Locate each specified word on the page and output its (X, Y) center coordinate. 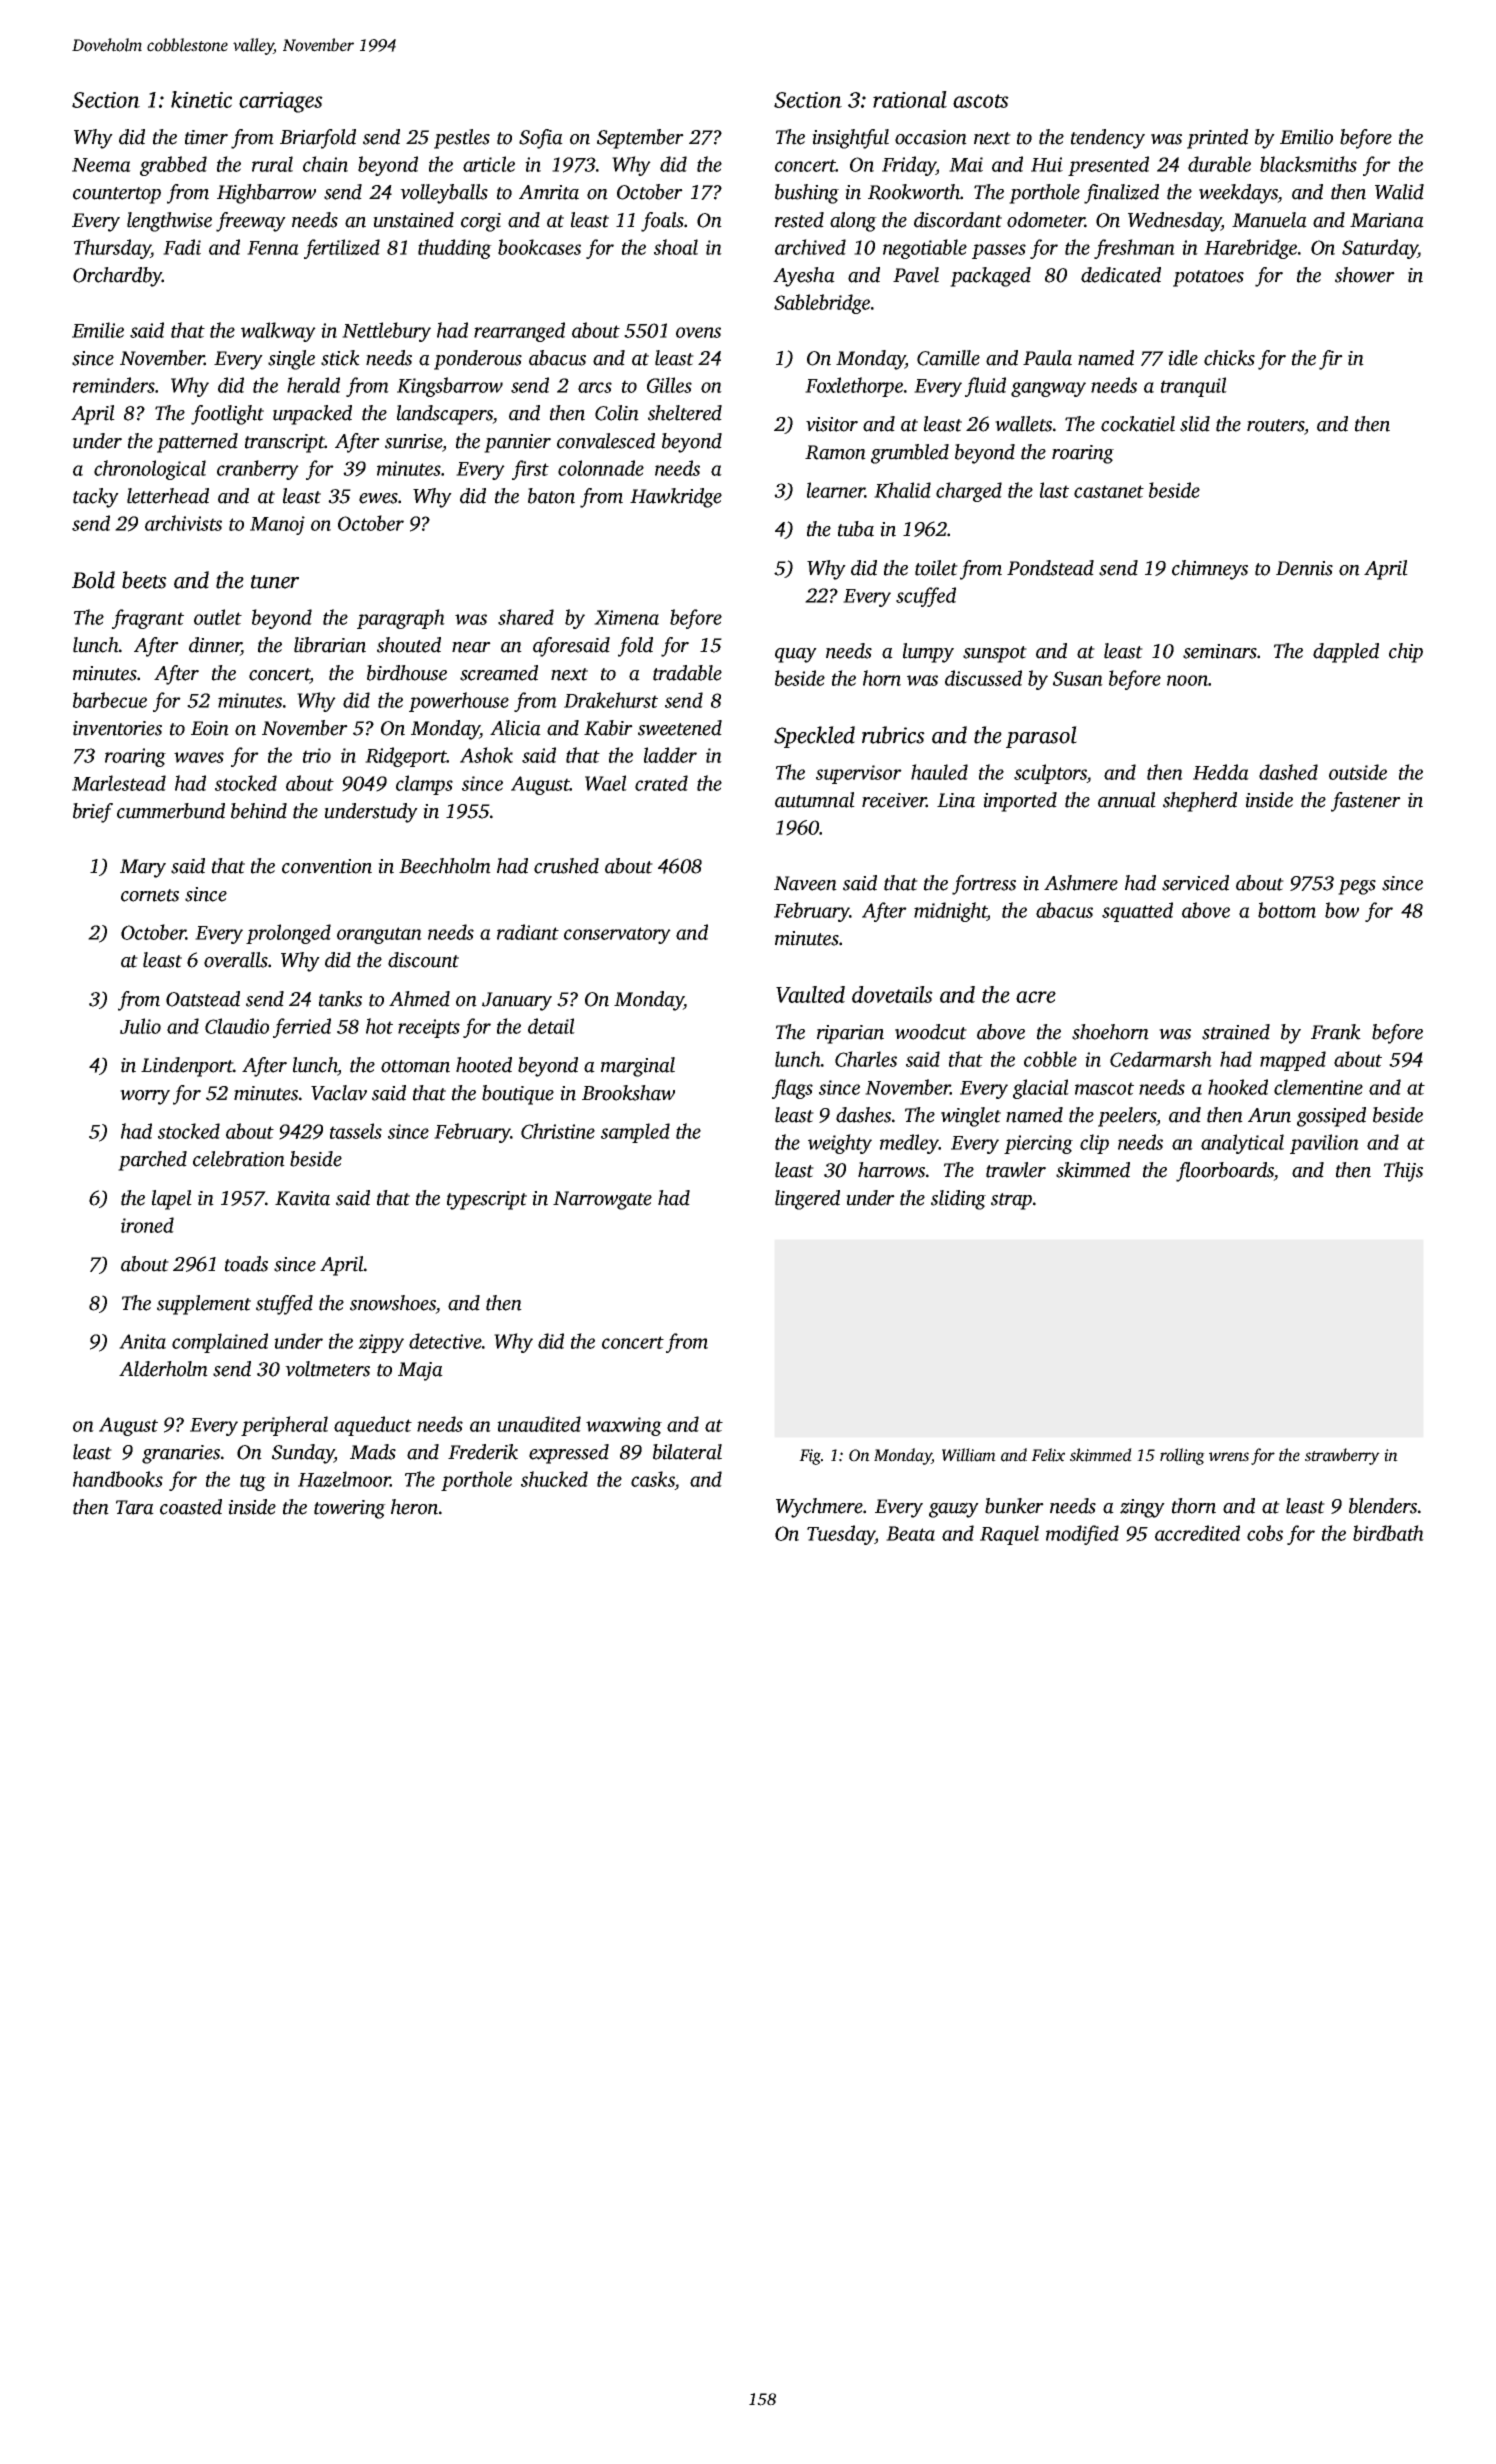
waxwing (624, 1426)
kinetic (201, 99)
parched (152, 1161)
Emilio (1306, 137)
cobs (1265, 1533)
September (640, 139)
